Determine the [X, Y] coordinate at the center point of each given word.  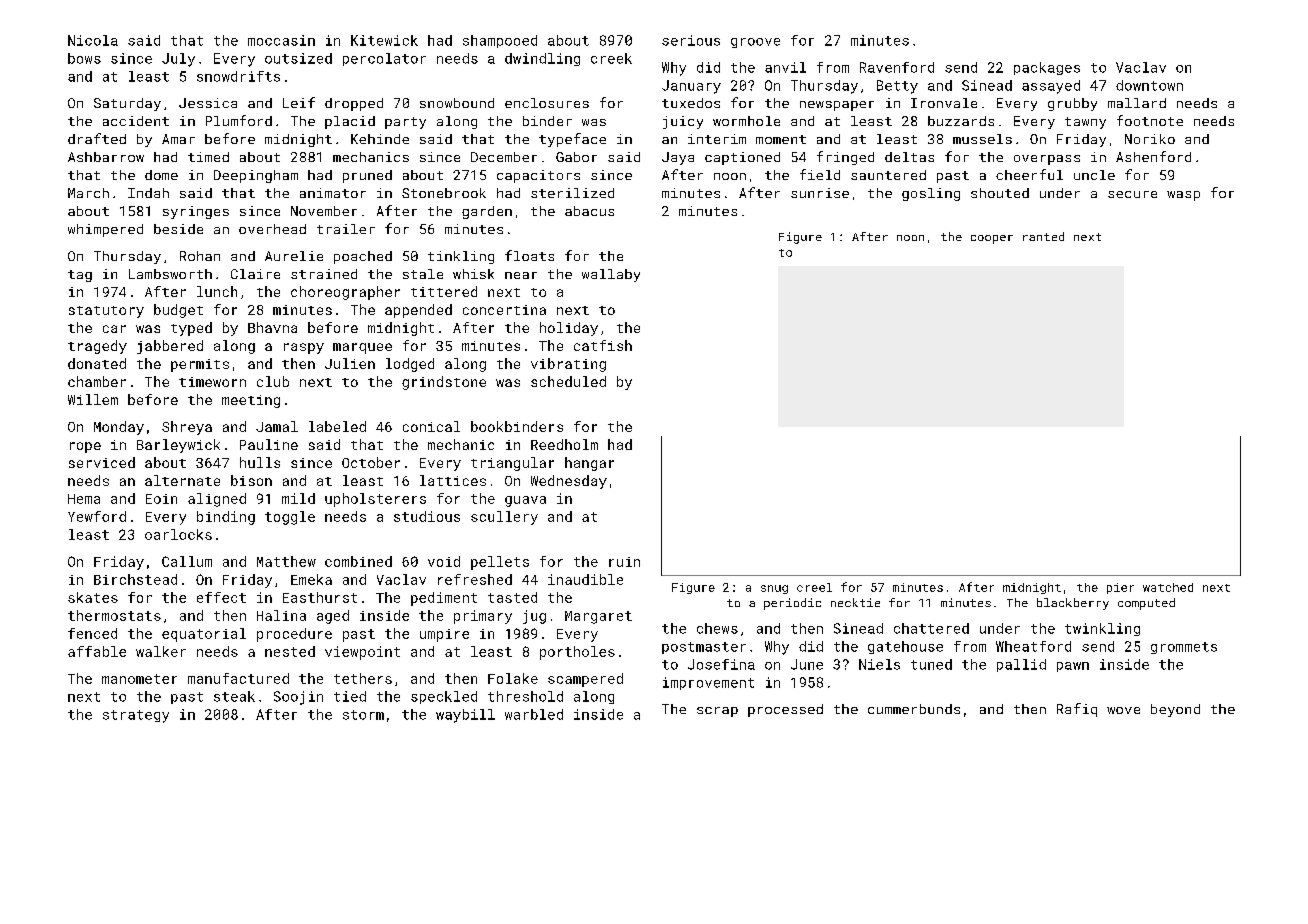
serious [691, 40]
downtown [1149, 85]
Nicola [93, 40]
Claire [255, 274]
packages [1047, 68]
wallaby [611, 275]
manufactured [238, 678]
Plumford [239, 120]
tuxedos [691, 103]
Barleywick [178, 446]
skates [93, 597]
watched [1168, 587]
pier [1120, 588]
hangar [589, 464]
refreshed [475, 579]
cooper [992, 239]
